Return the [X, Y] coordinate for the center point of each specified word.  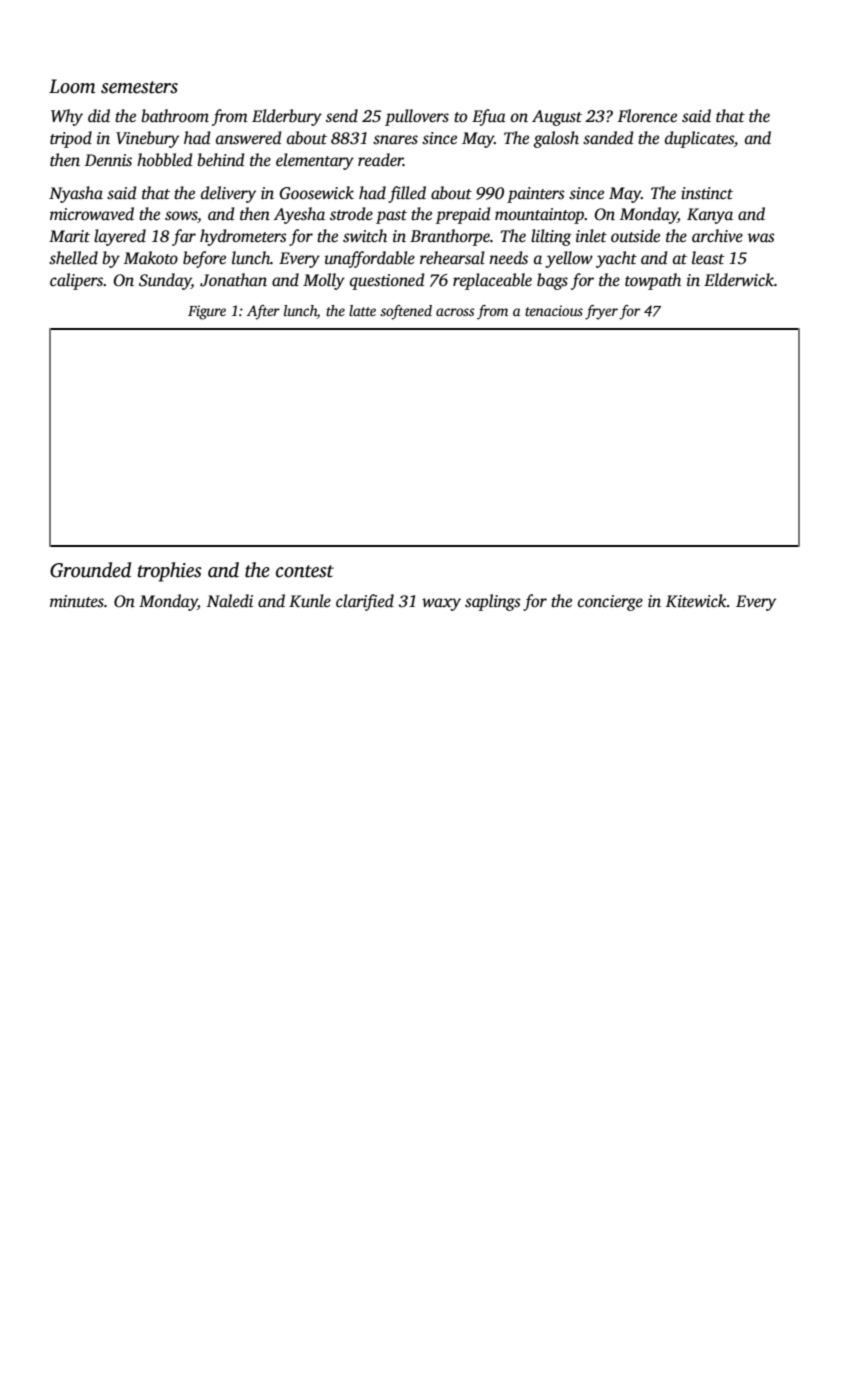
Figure [207, 312]
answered [248, 138]
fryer [601, 312]
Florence [647, 116]
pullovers [417, 117]
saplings [493, 602]
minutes [77, 601]
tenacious [554, 310]
